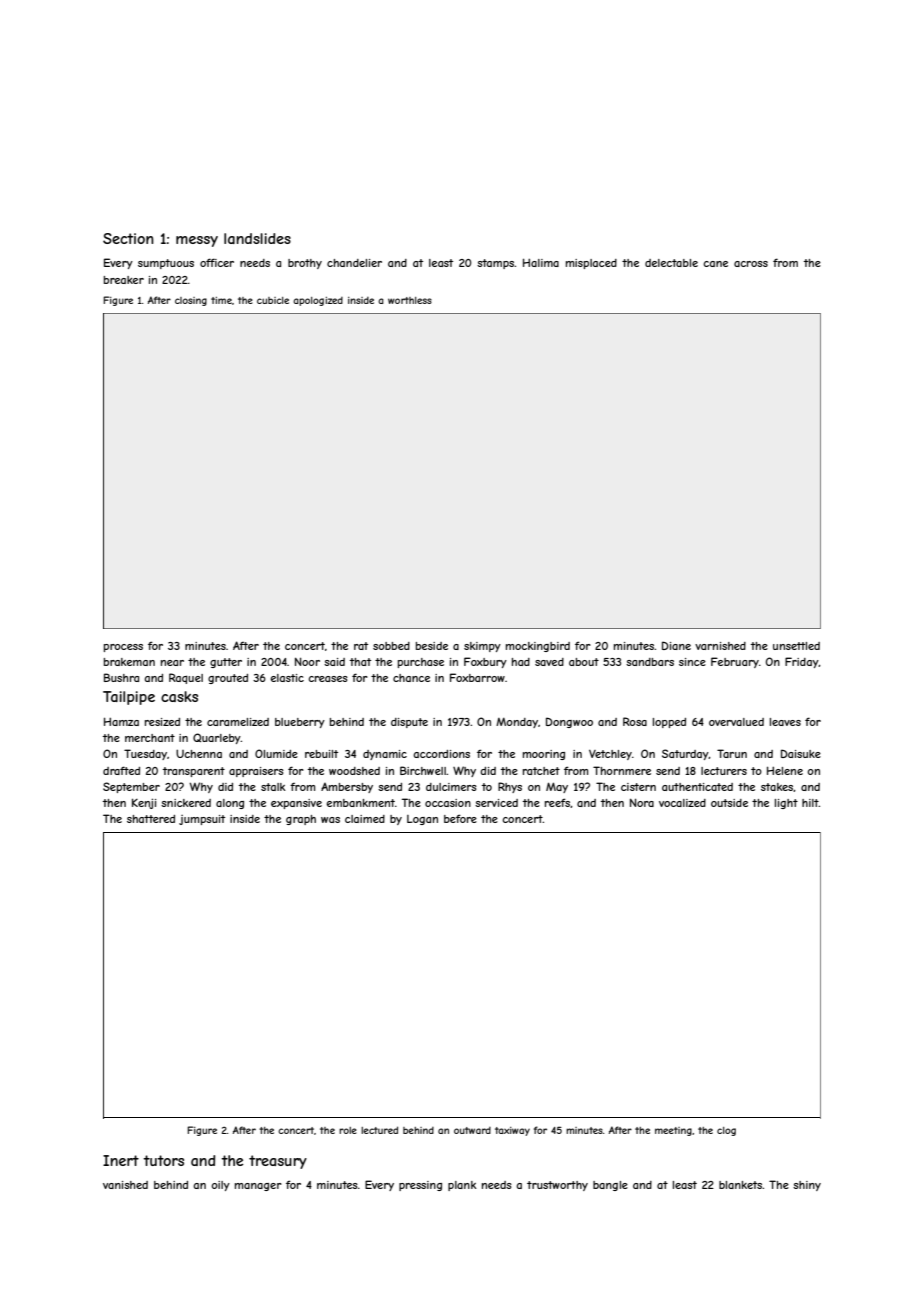 The image size is (924, 1308). I want to click on cubicle, so click(273, 300).
